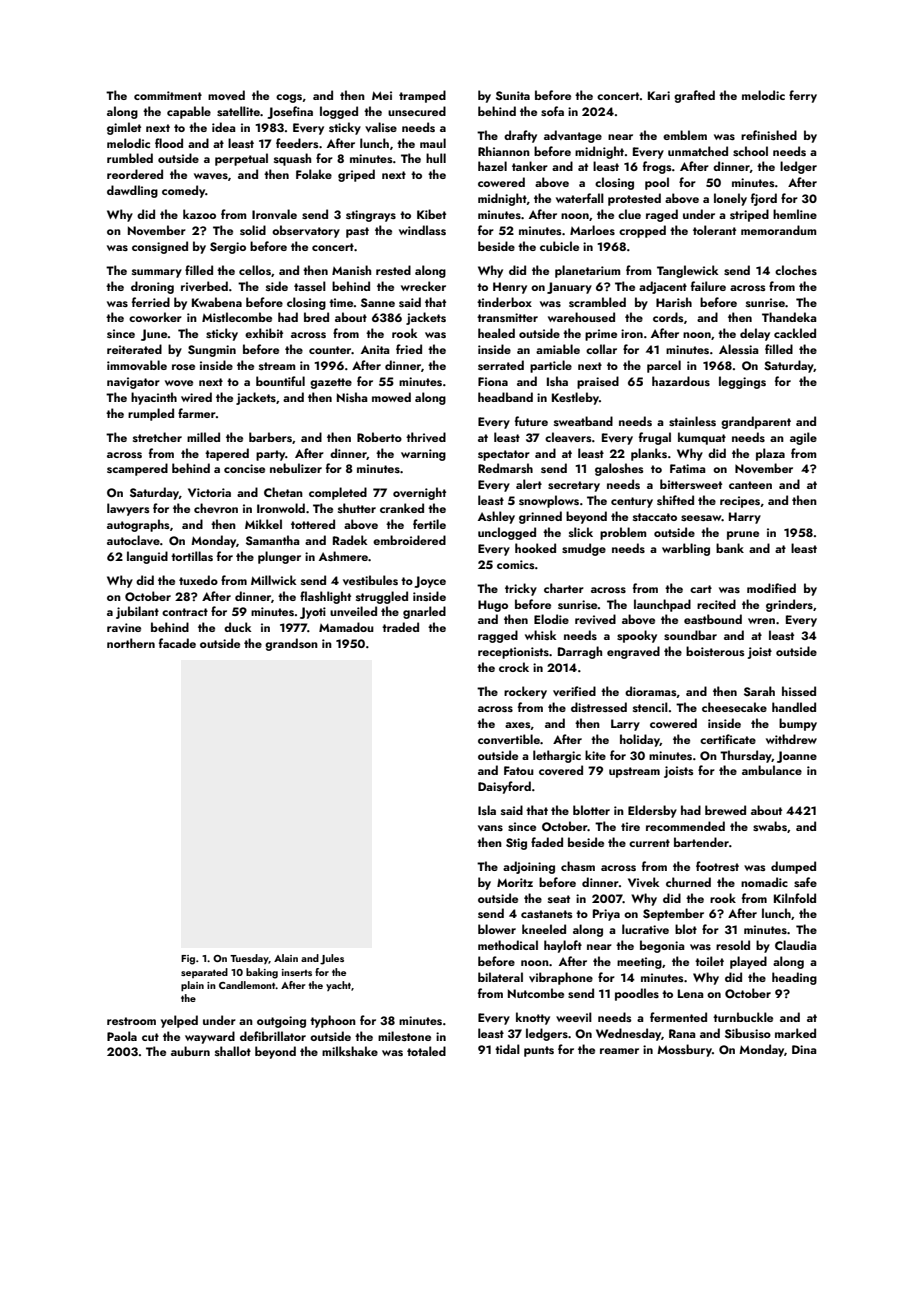  I want to click on Mossbury, so click(684, 1050).
